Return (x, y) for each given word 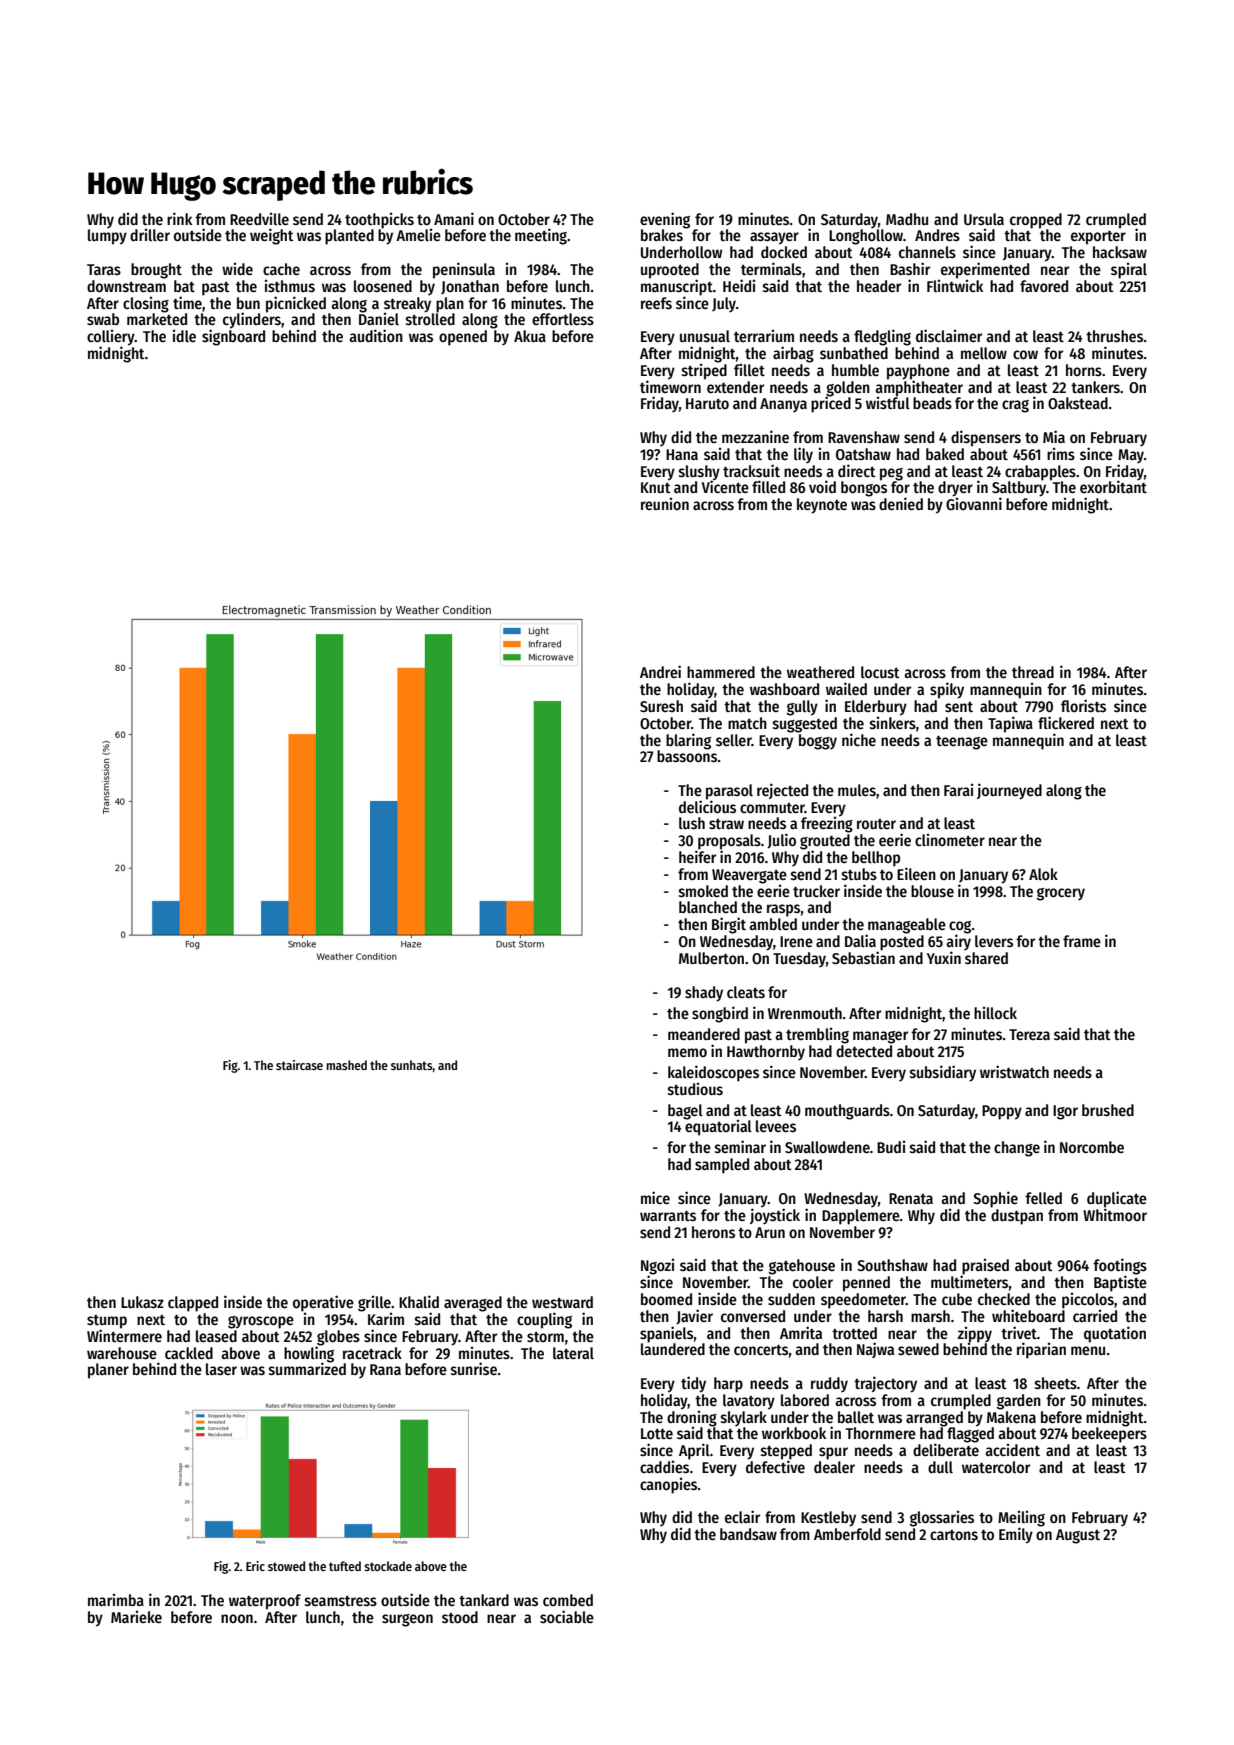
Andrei (660, 671)
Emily (1016, 1535)
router (876, 824)
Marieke (136, 1616)
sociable (567, 1616)
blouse (932, 891)
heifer (697, 856)
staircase (299, 1065)
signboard (233, 337)
